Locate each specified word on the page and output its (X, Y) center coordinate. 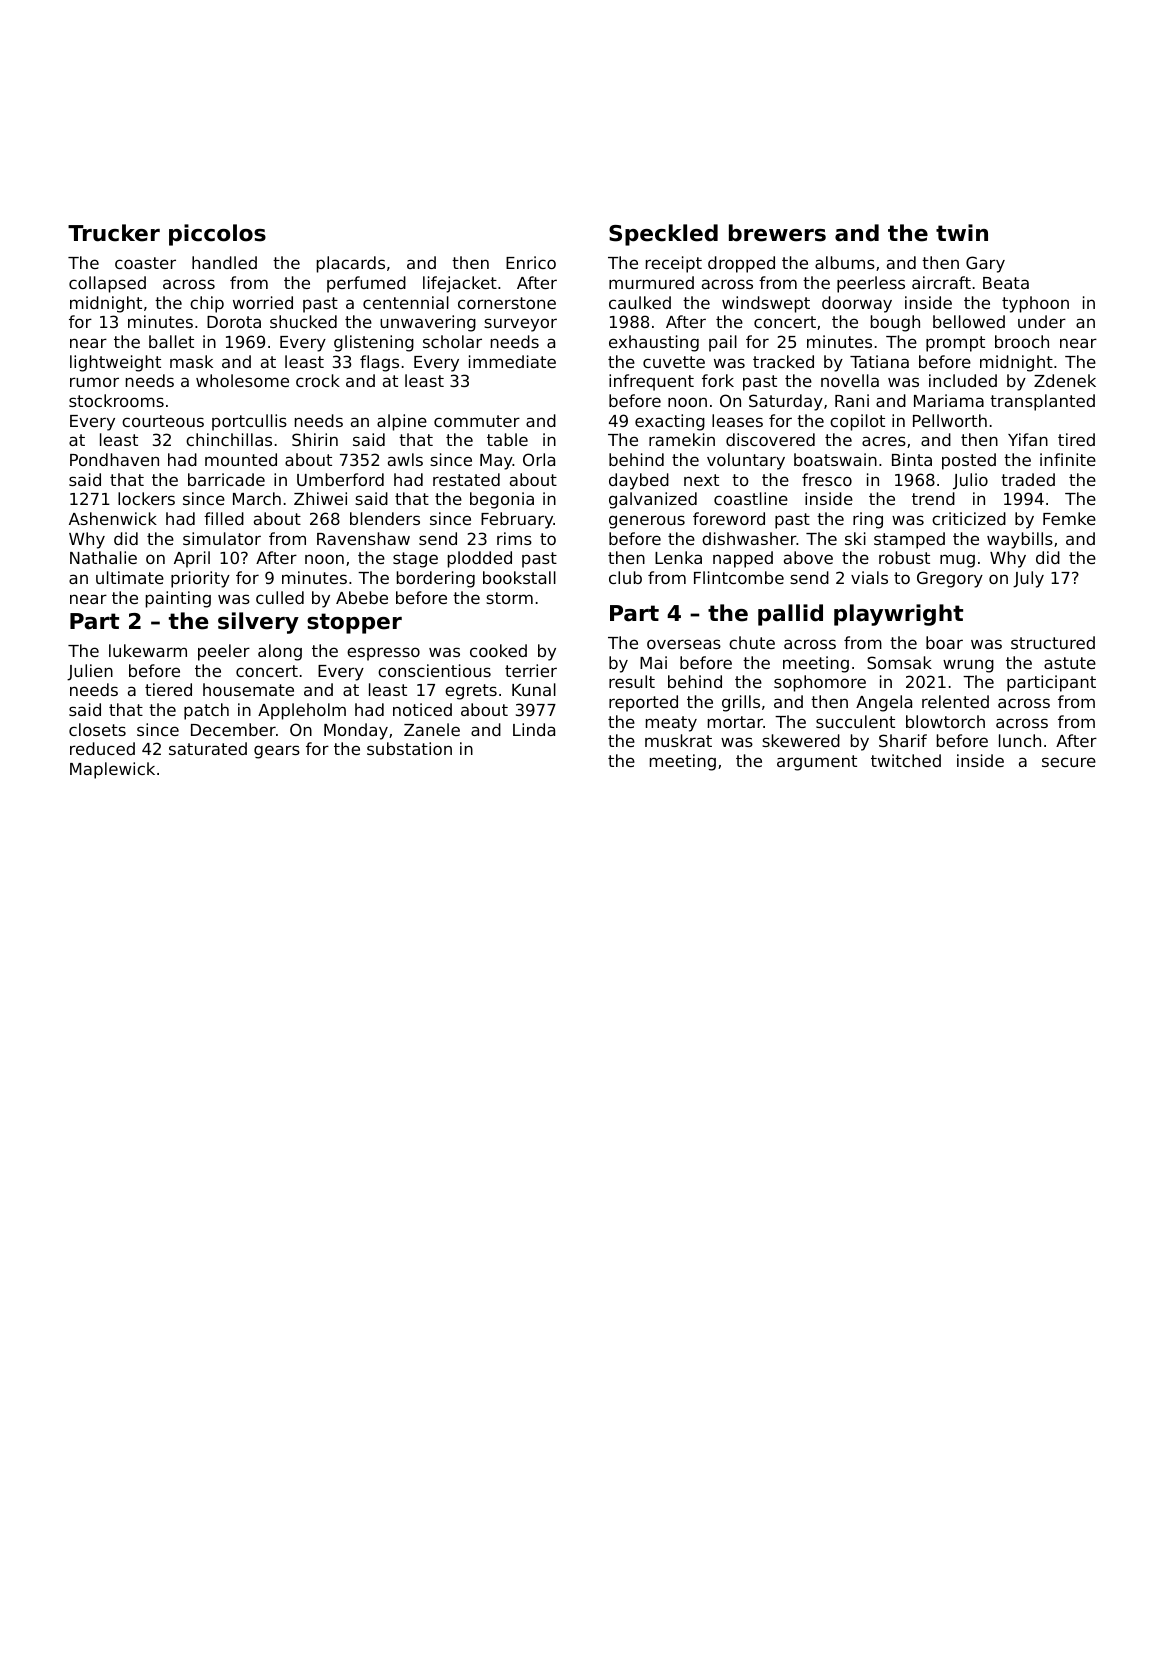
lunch (1020, 740)
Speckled (663, 235)
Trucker (114, 233)
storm (509, 598)
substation (409, 748)
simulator (222, 538)
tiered (168, 689)
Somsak (899, 662)
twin (962, 232)
